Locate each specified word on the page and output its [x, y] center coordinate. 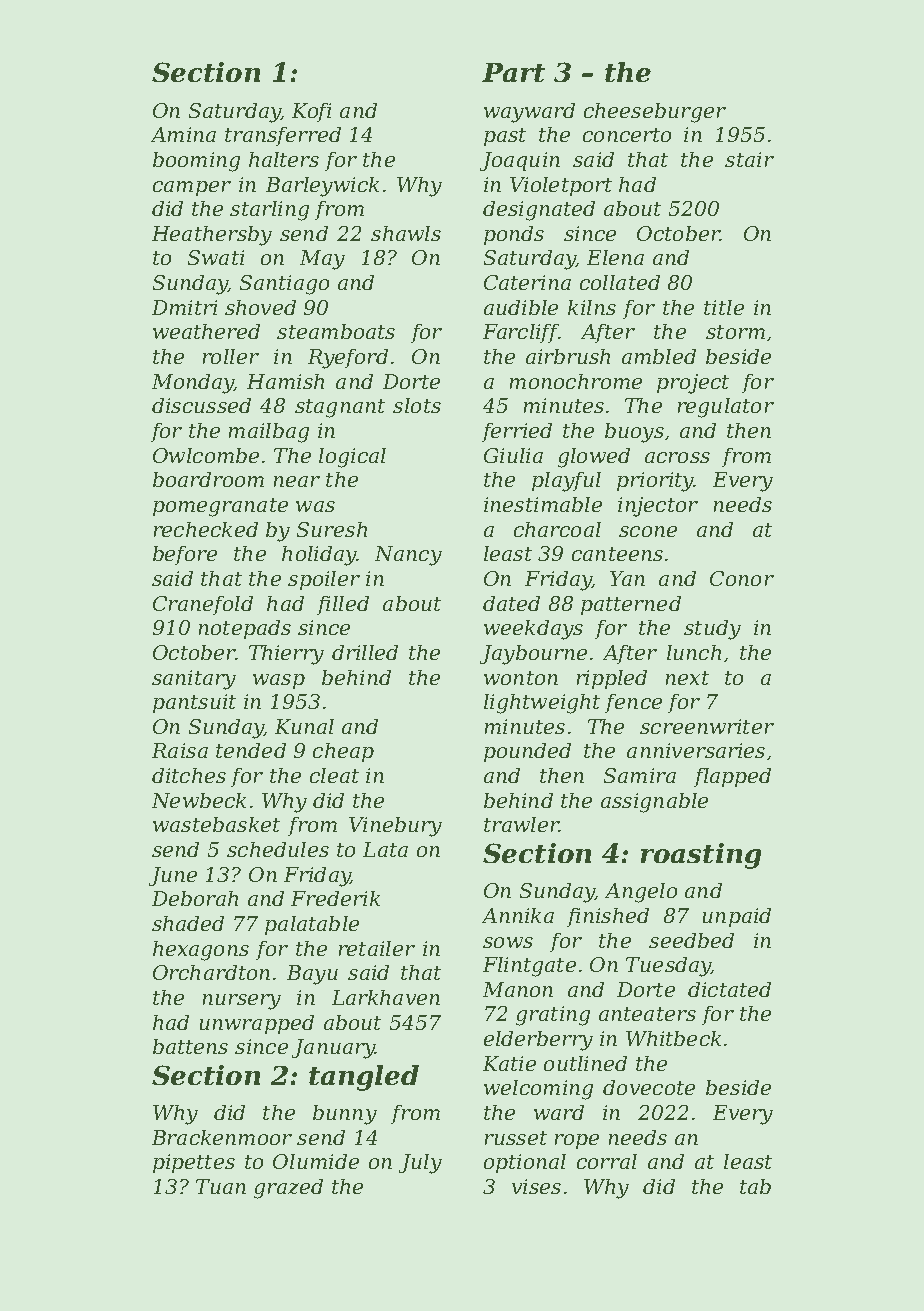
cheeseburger [655, 113]
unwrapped [257, 1024]
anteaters [647, 1014]
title [724, 307]
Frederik [335, 898]
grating [553, 1016]
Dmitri [184, 307]
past [505, 137]
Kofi [311, 112]
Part [513, 72]
